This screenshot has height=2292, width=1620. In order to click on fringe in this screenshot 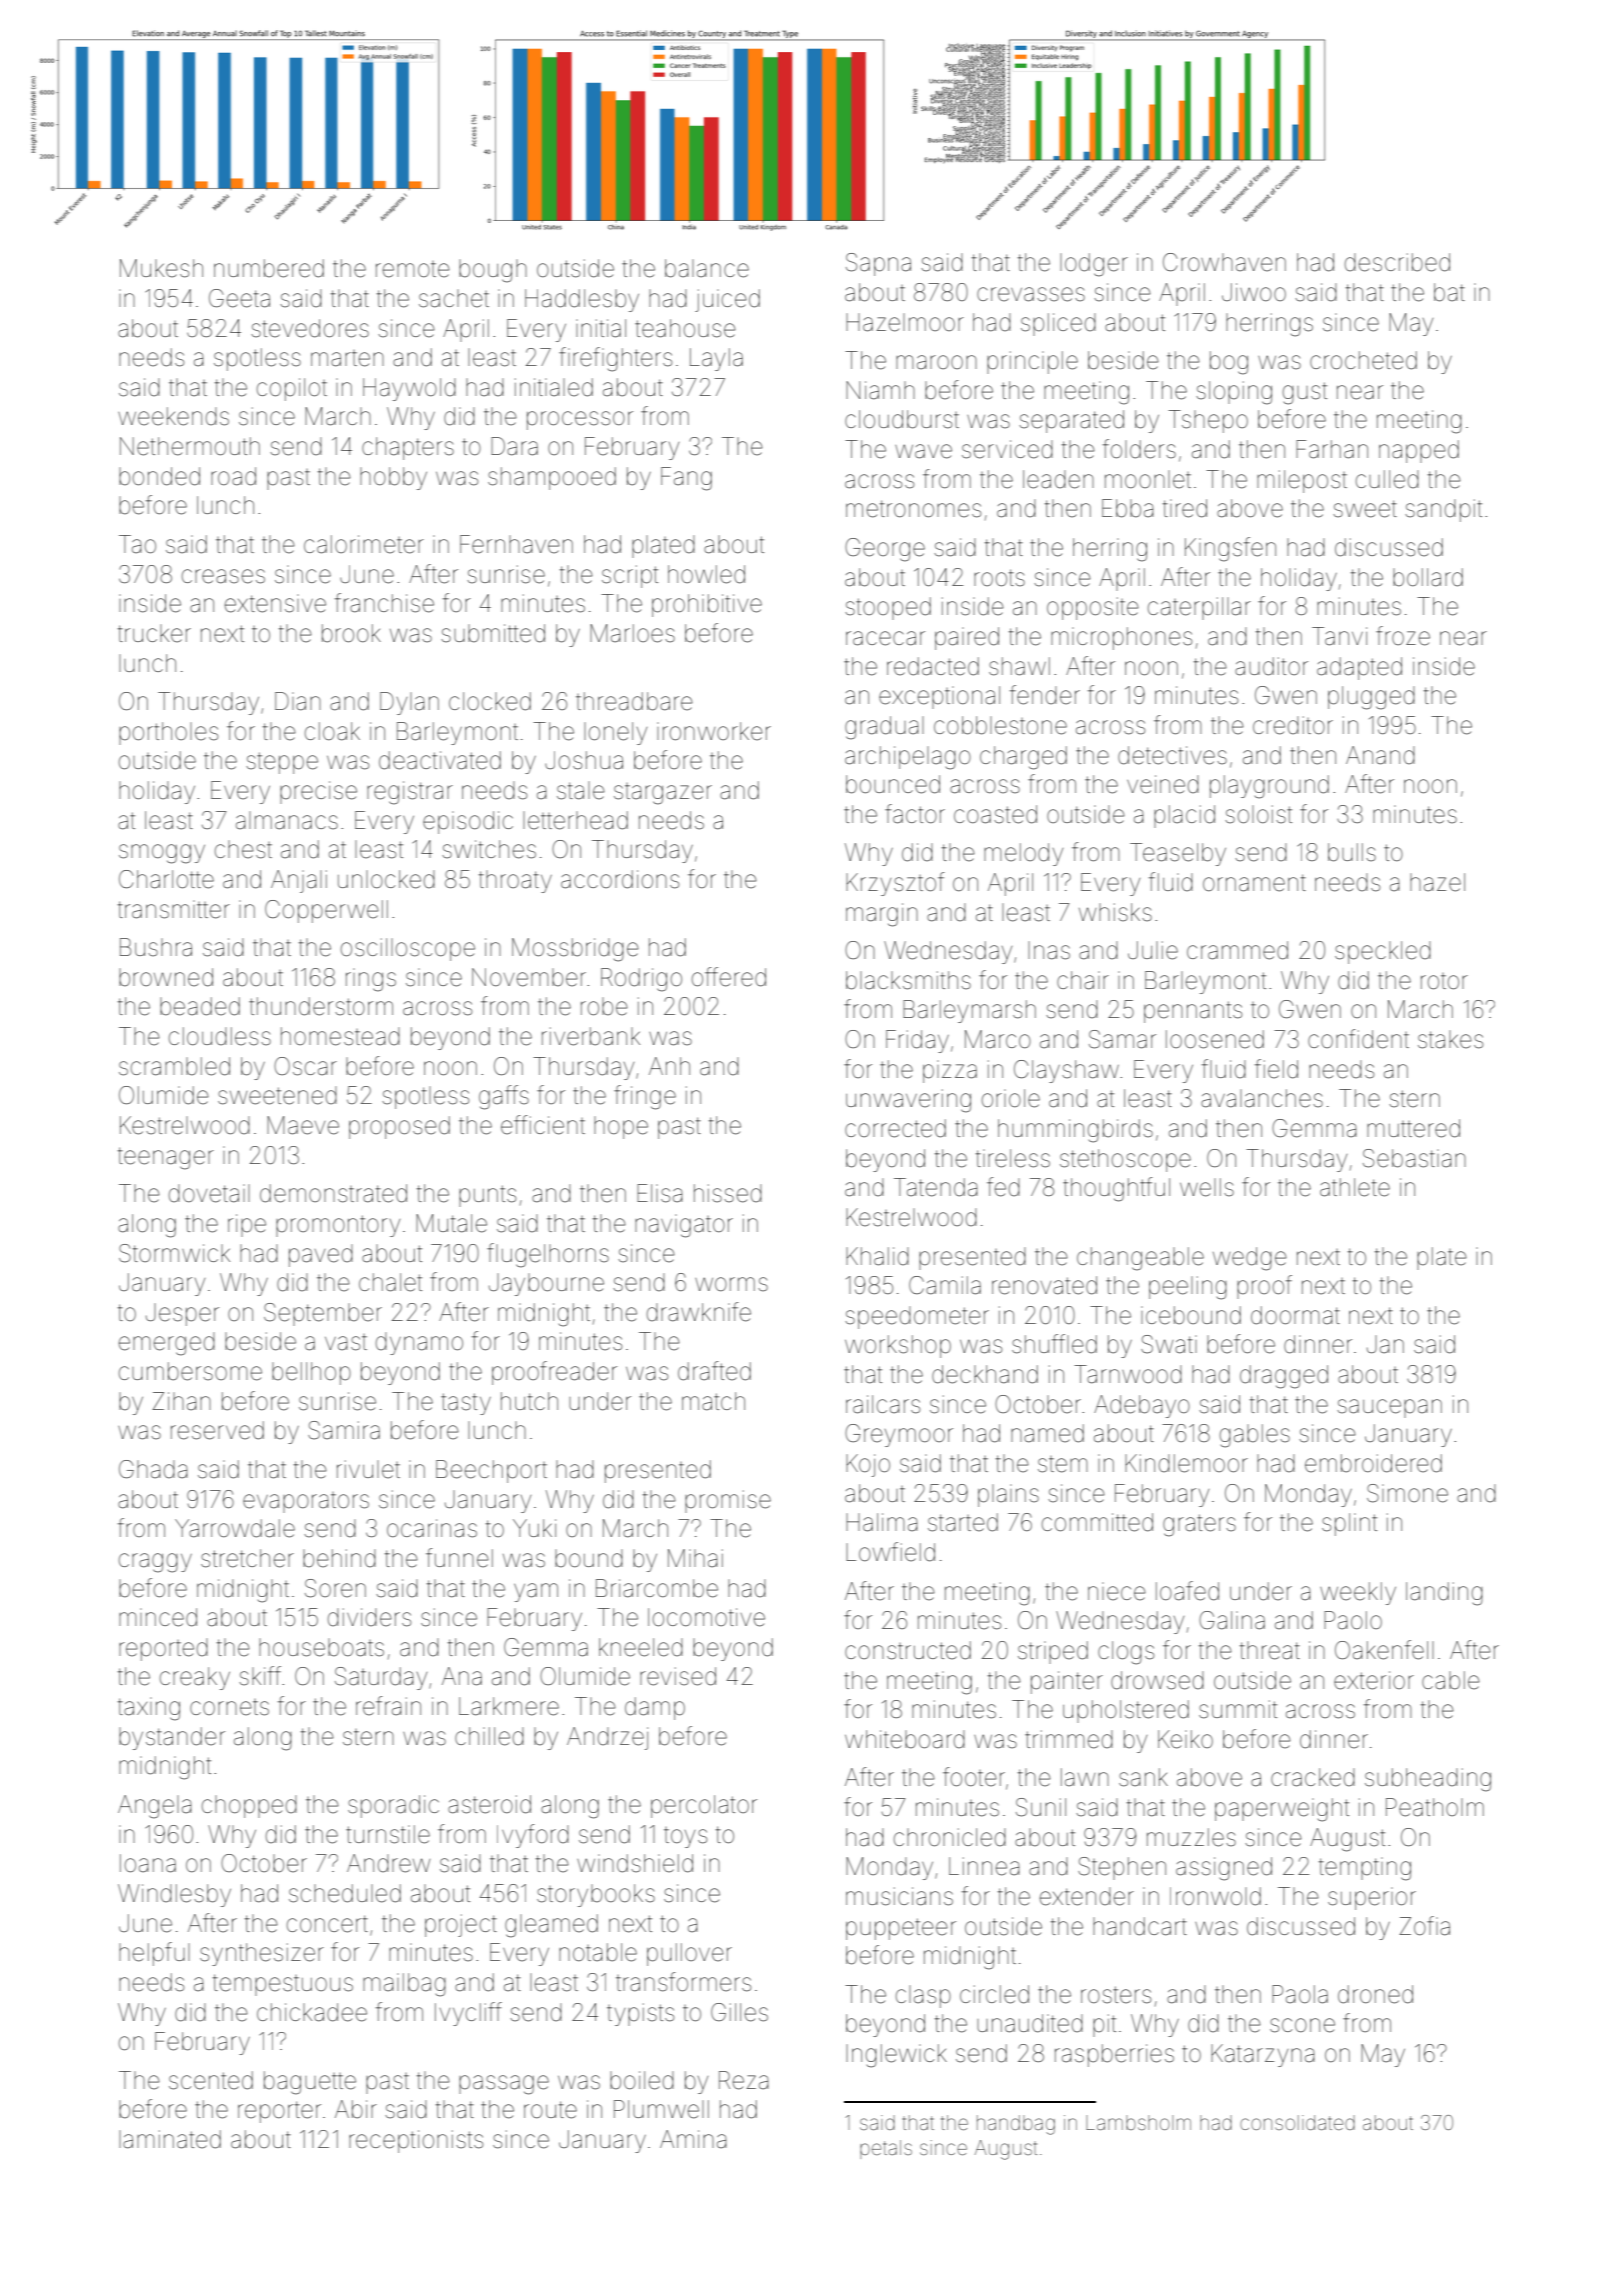, I will do `click(645, 1097)`.
